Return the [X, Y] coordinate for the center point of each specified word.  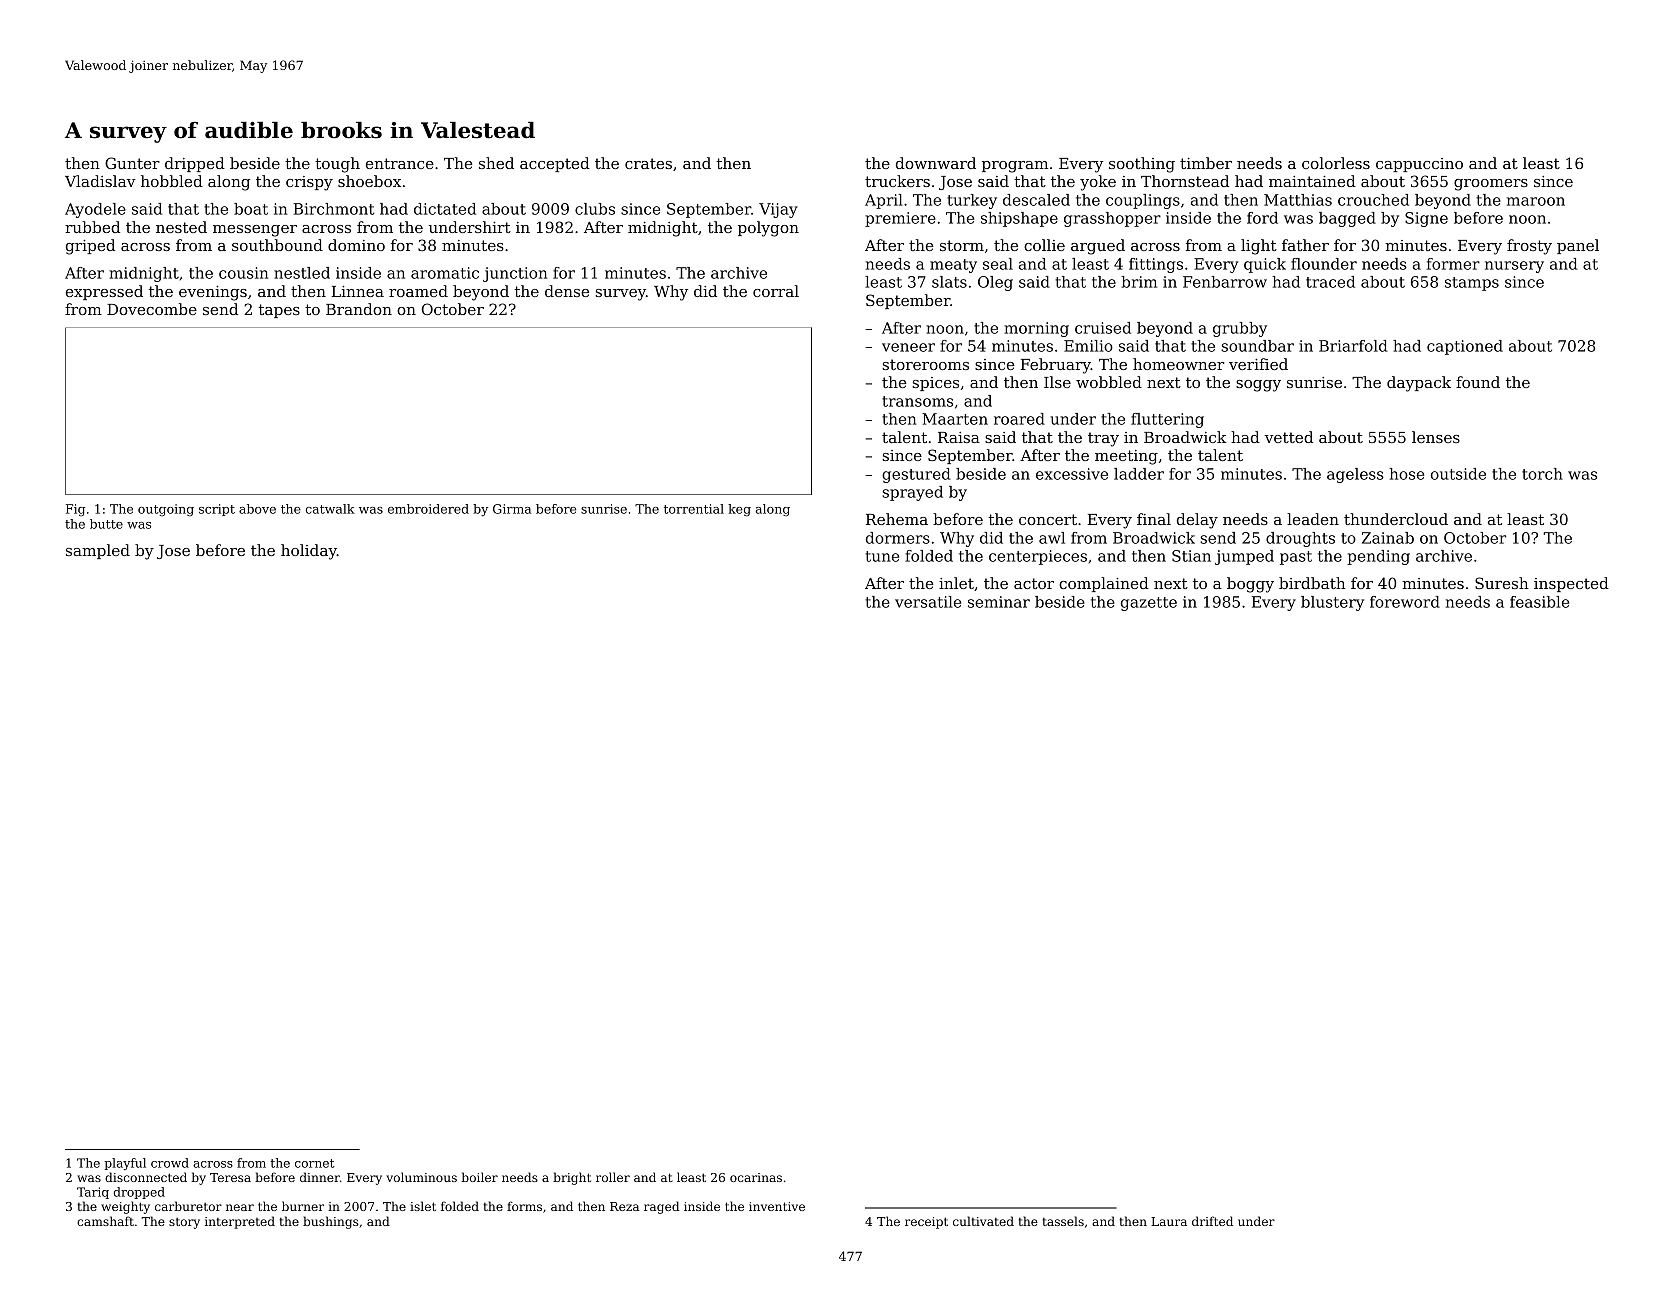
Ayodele [95, 210]
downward [936, 163]
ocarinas [756, 1177]
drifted [1212, 1221]
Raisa [959, 437]
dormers [898, 538]
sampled [98, 551]
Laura [1169, 1221]
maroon [1536, 201]
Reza [624, 1206]
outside [1458, 474]
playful [125, 1164]
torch [1542, 474]
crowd [170, 1163]
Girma [512, 509]
